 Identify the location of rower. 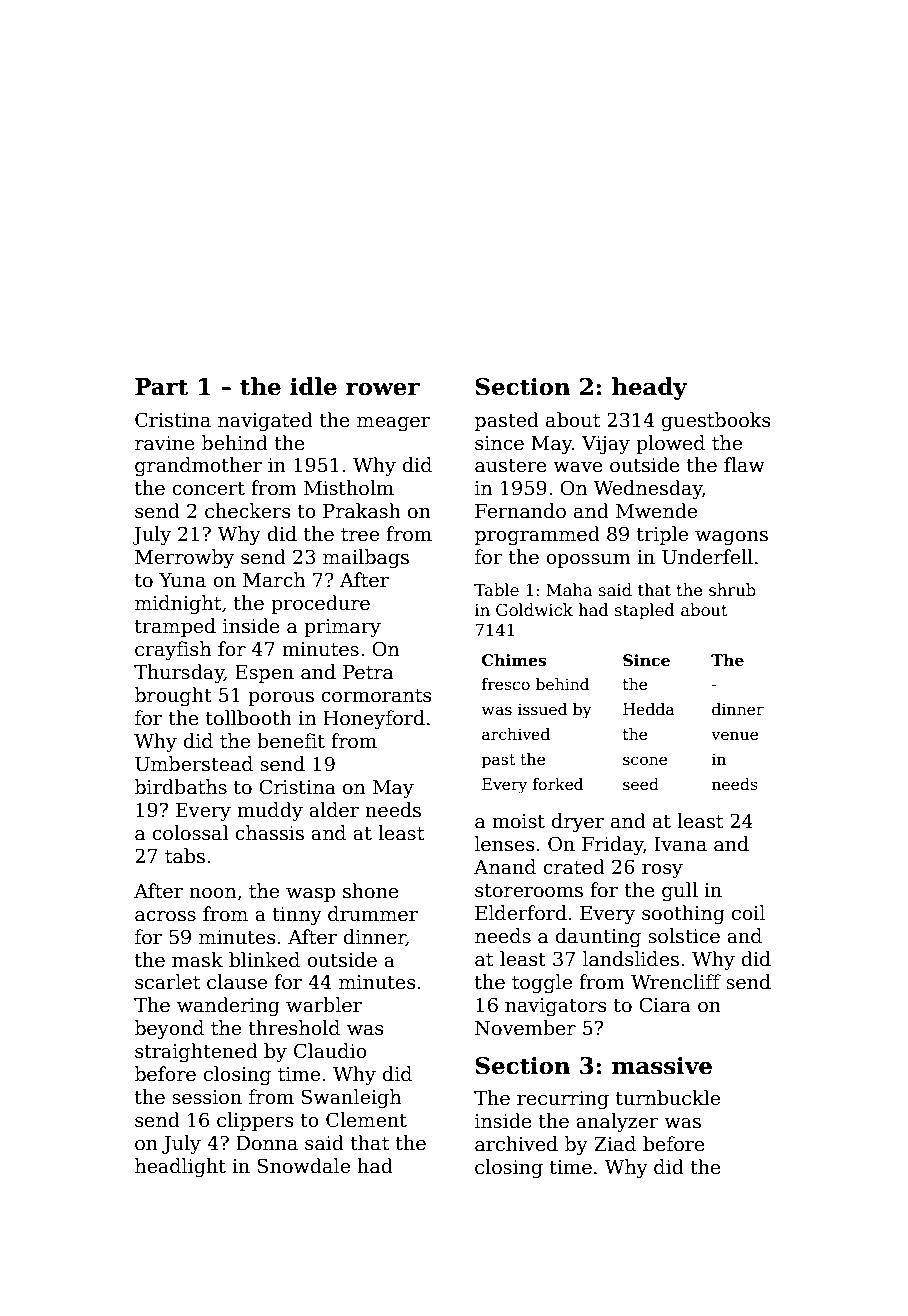
(383, 389).
